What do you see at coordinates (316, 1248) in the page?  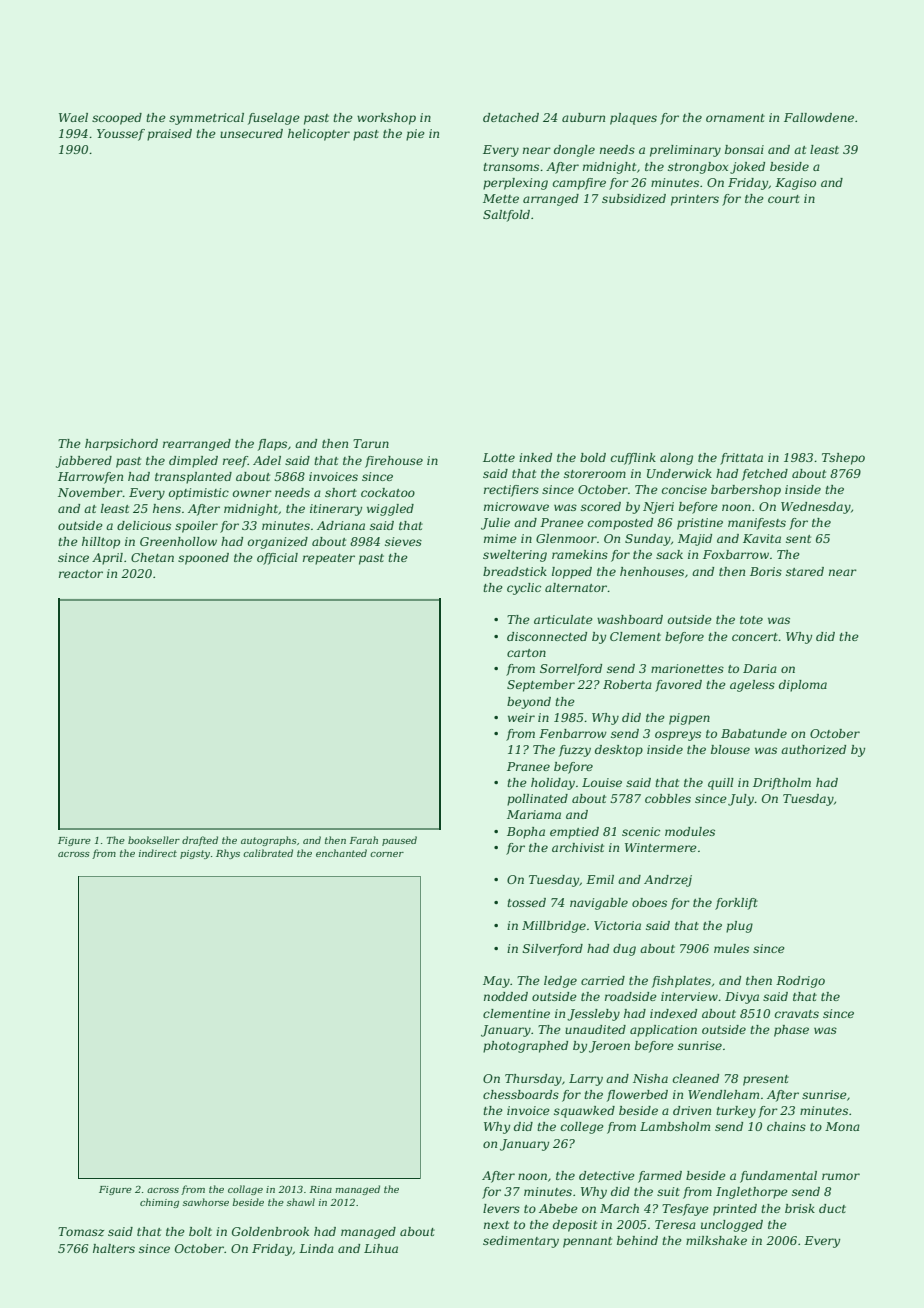 I see `Linda` at bounding box center [316, 1248].
